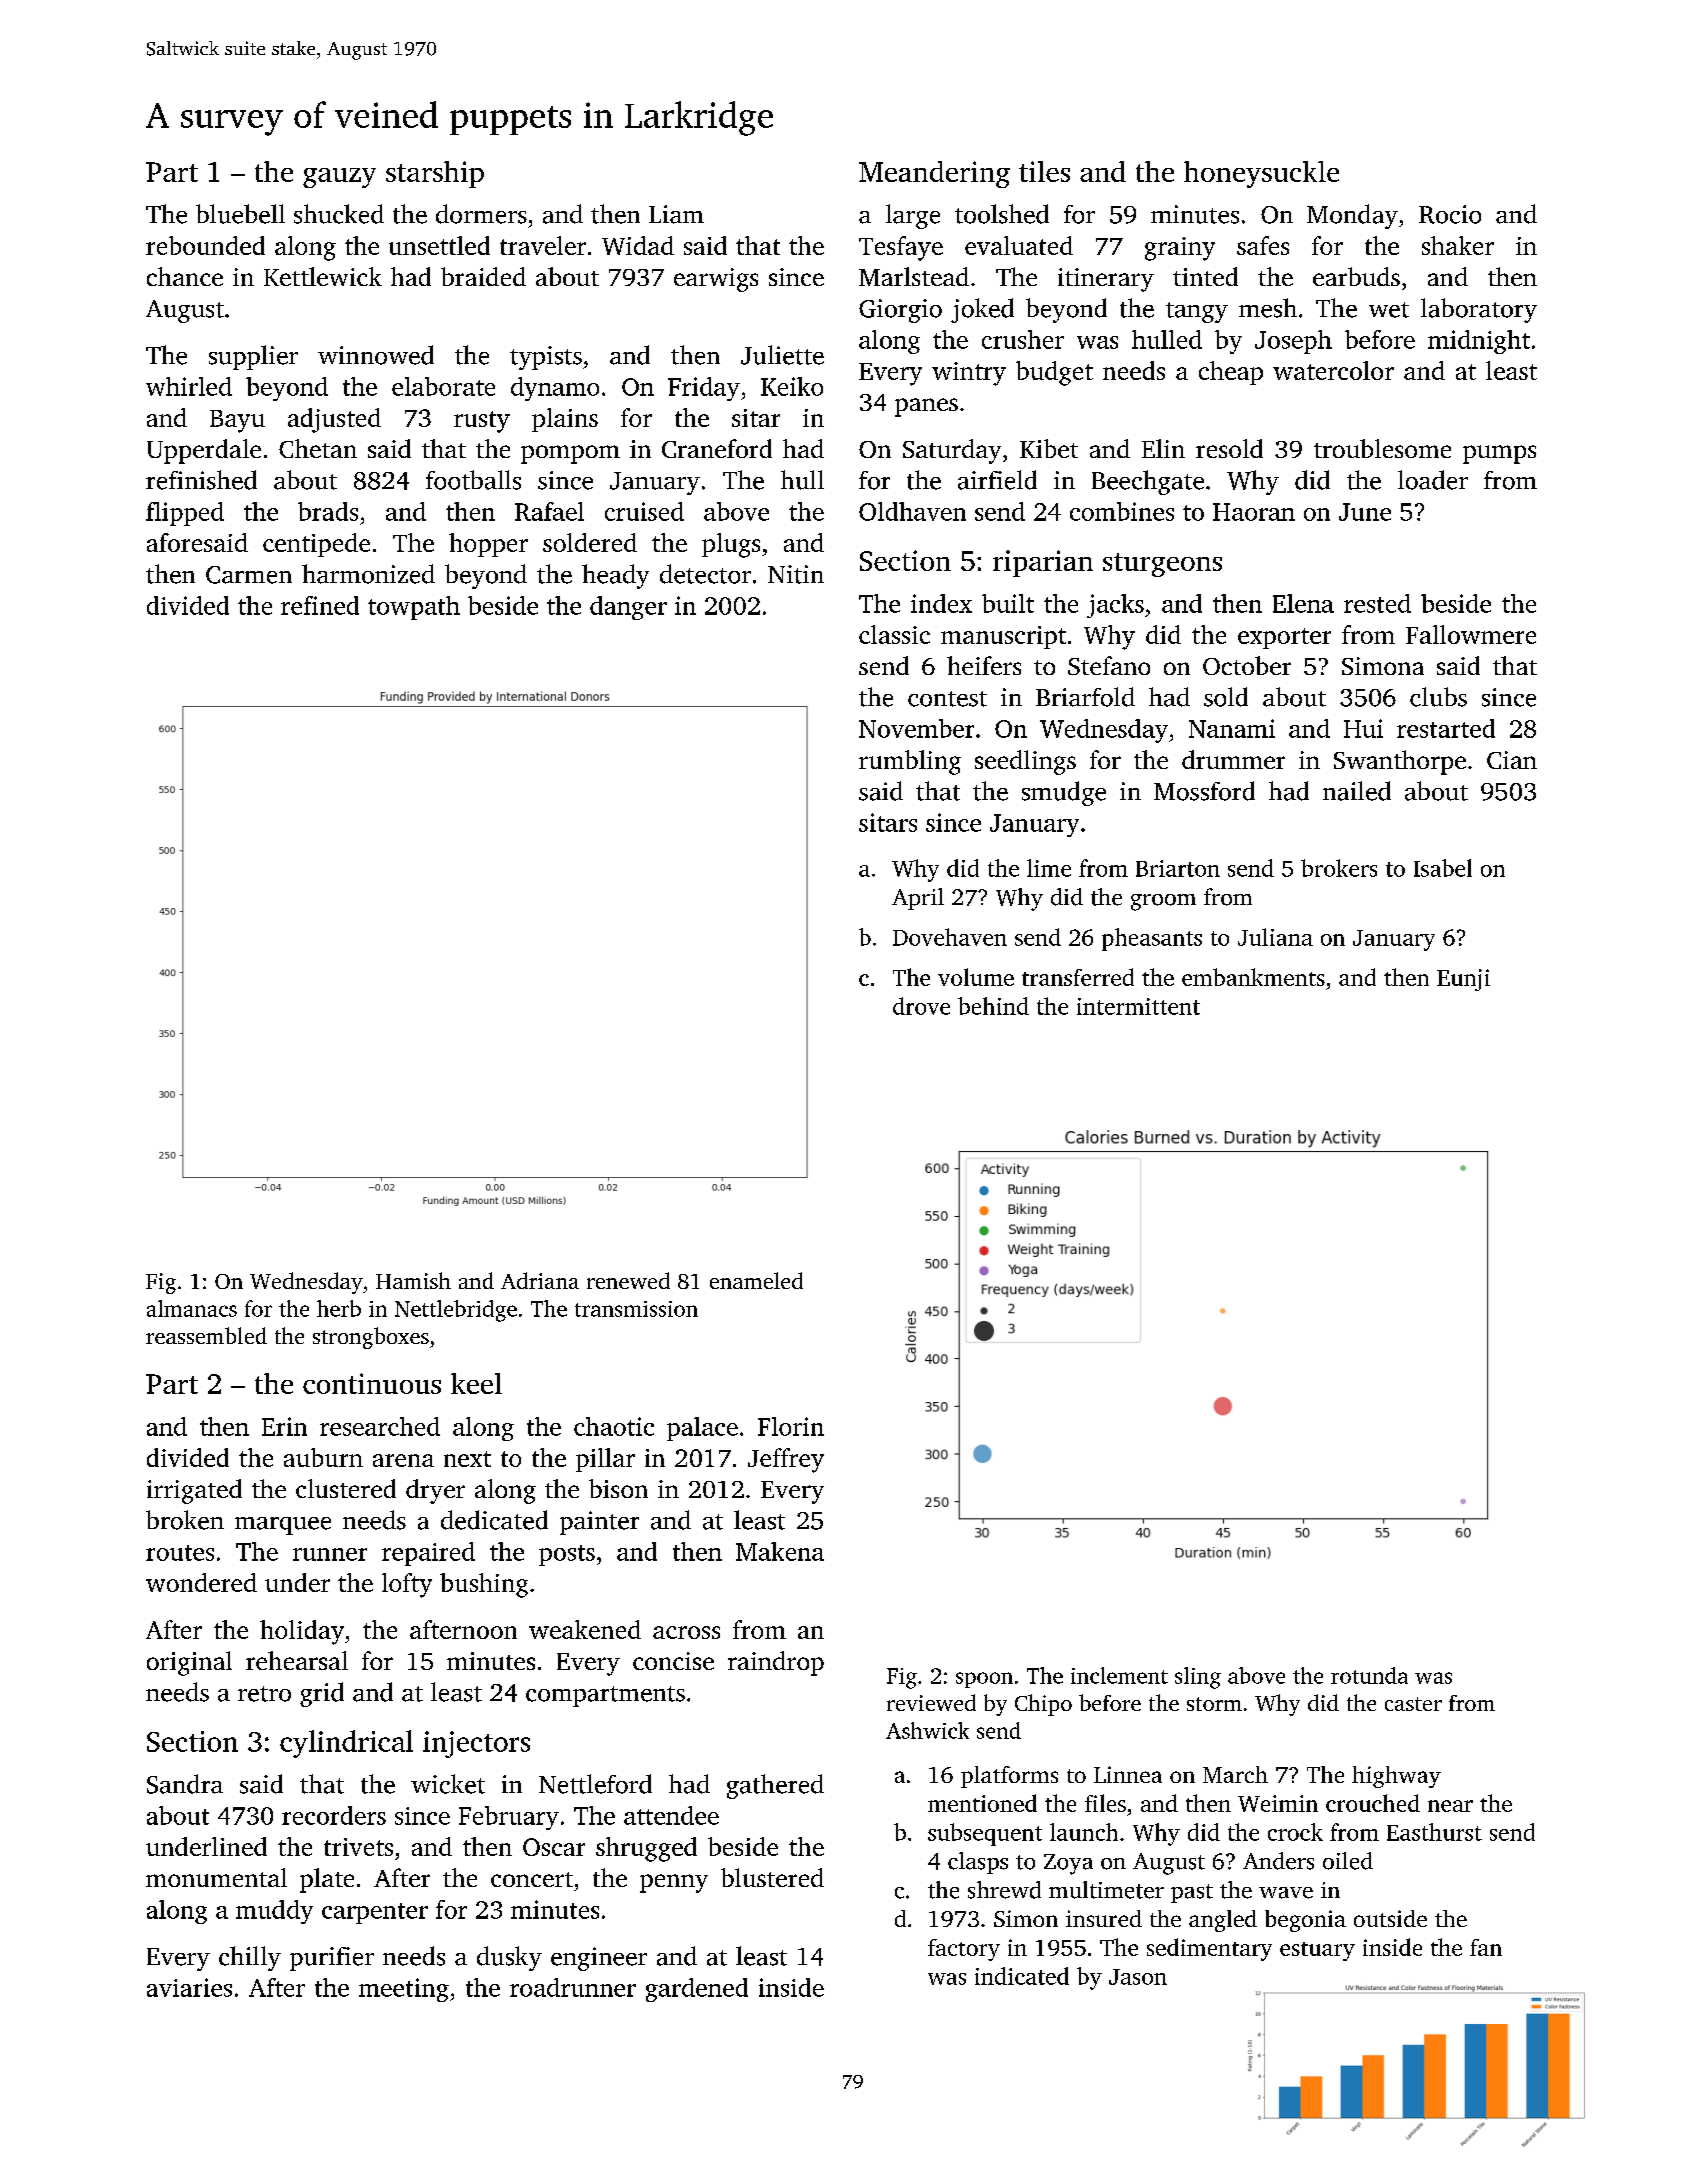 The width and height of the screenshot is (1683, 2178). What do you see at coordinates (339, 178) in the screenshot?
I see `gauzy` at bounding box center [339, 178].
